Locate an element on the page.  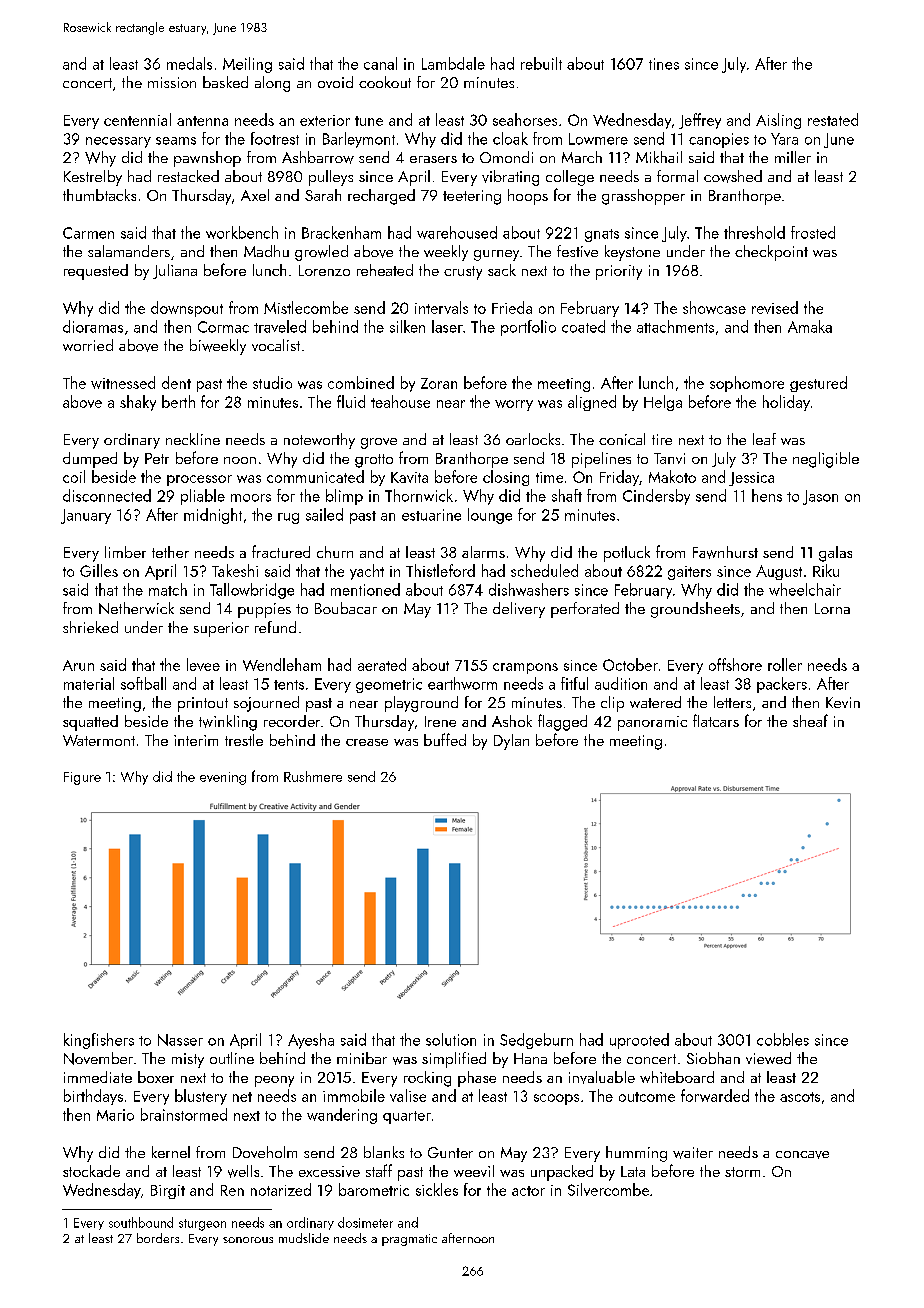
concave is located at coordinates (802, 1155).
